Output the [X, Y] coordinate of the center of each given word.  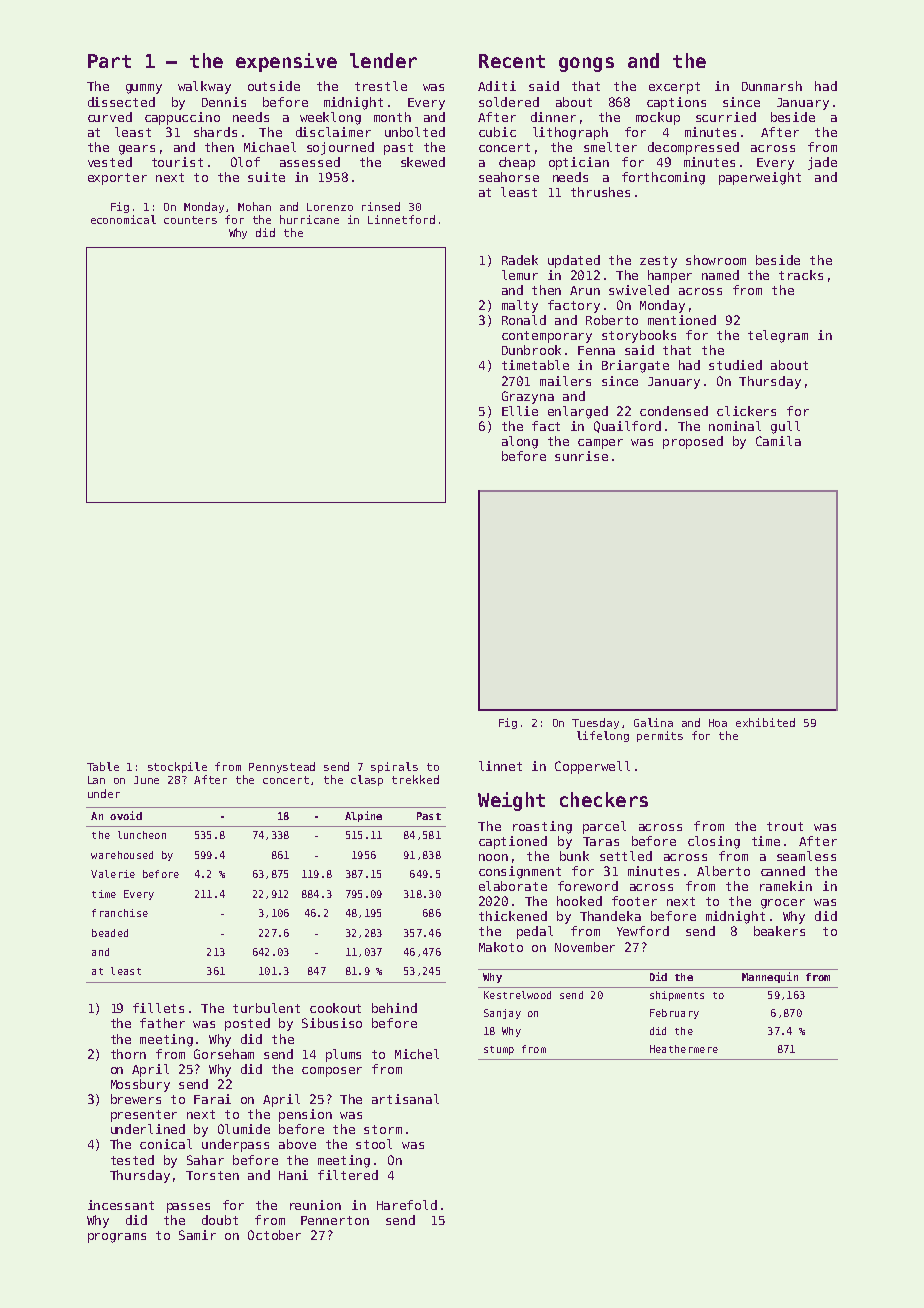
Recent [512, 61]
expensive [286, 62]
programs [117, 1238]
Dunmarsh [772, 86]
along [520, 442]
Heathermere [684, 1049]
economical [123, 219]
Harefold [407, 1205]
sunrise [581, 456]
